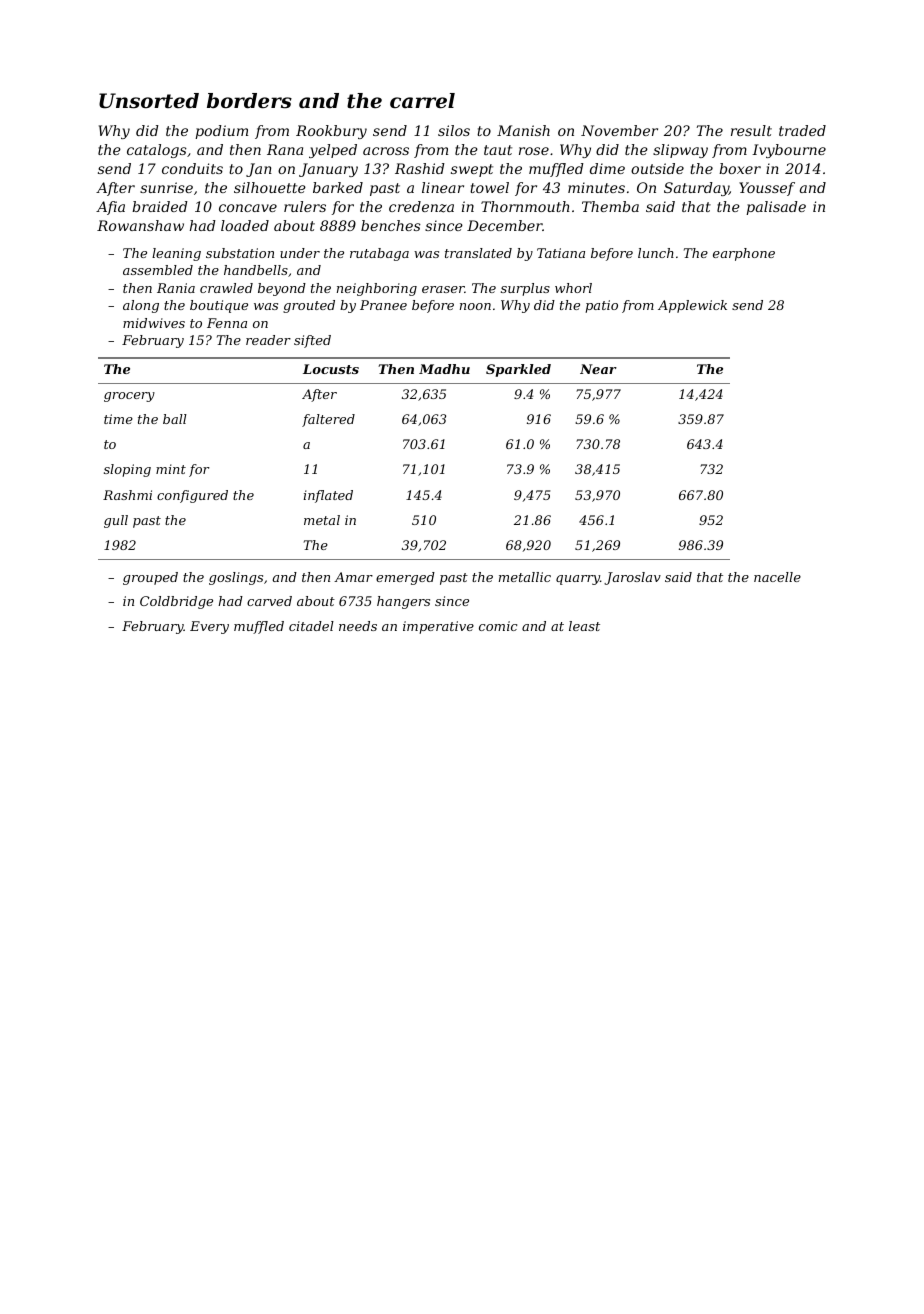  I want to click on goslings, so click(236, 578).
